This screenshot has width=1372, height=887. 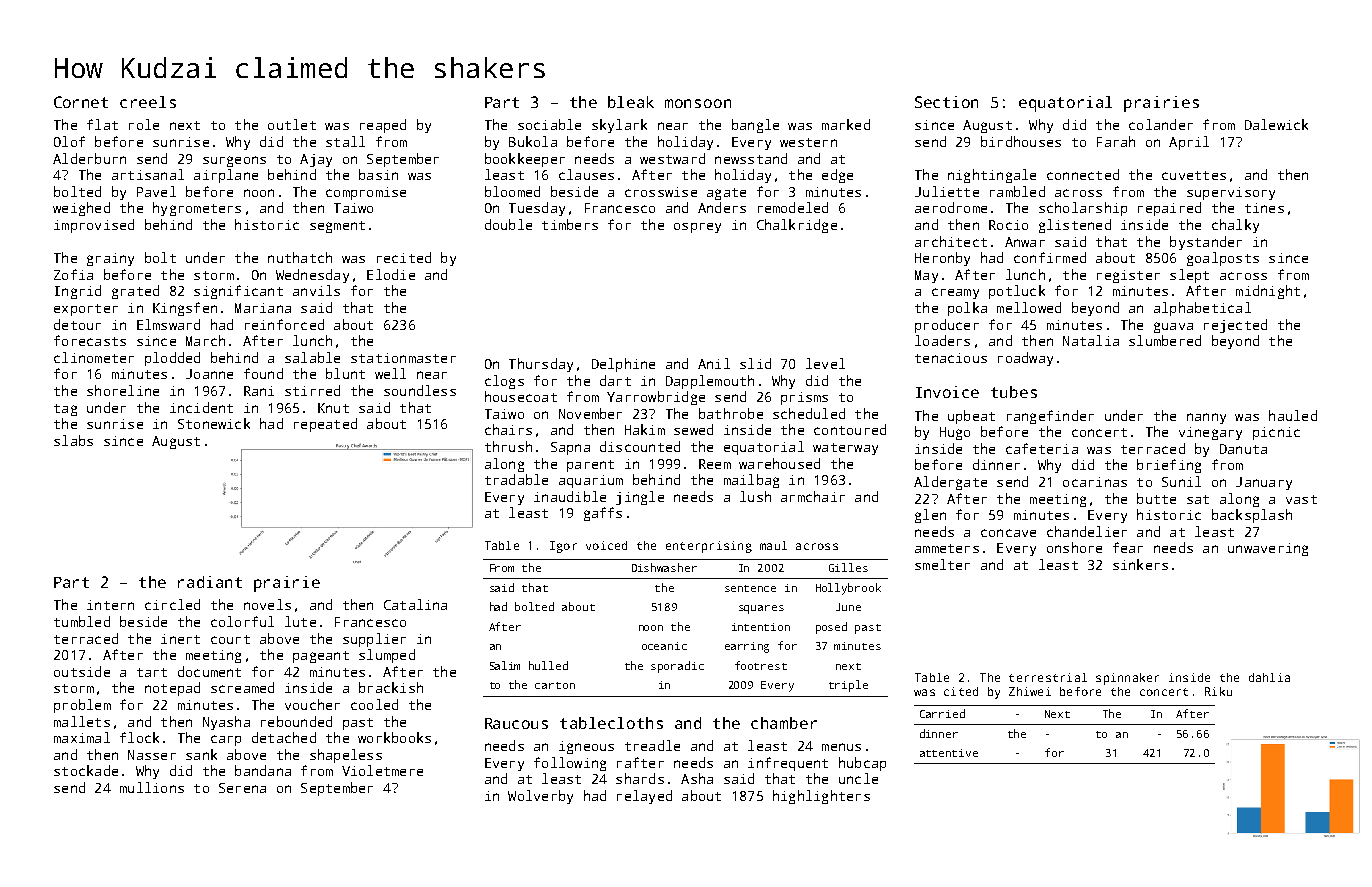 What do you see at coordinates (664, 646) in the screenshot?
I see `oceanic` at bounding box center [664, 646].
